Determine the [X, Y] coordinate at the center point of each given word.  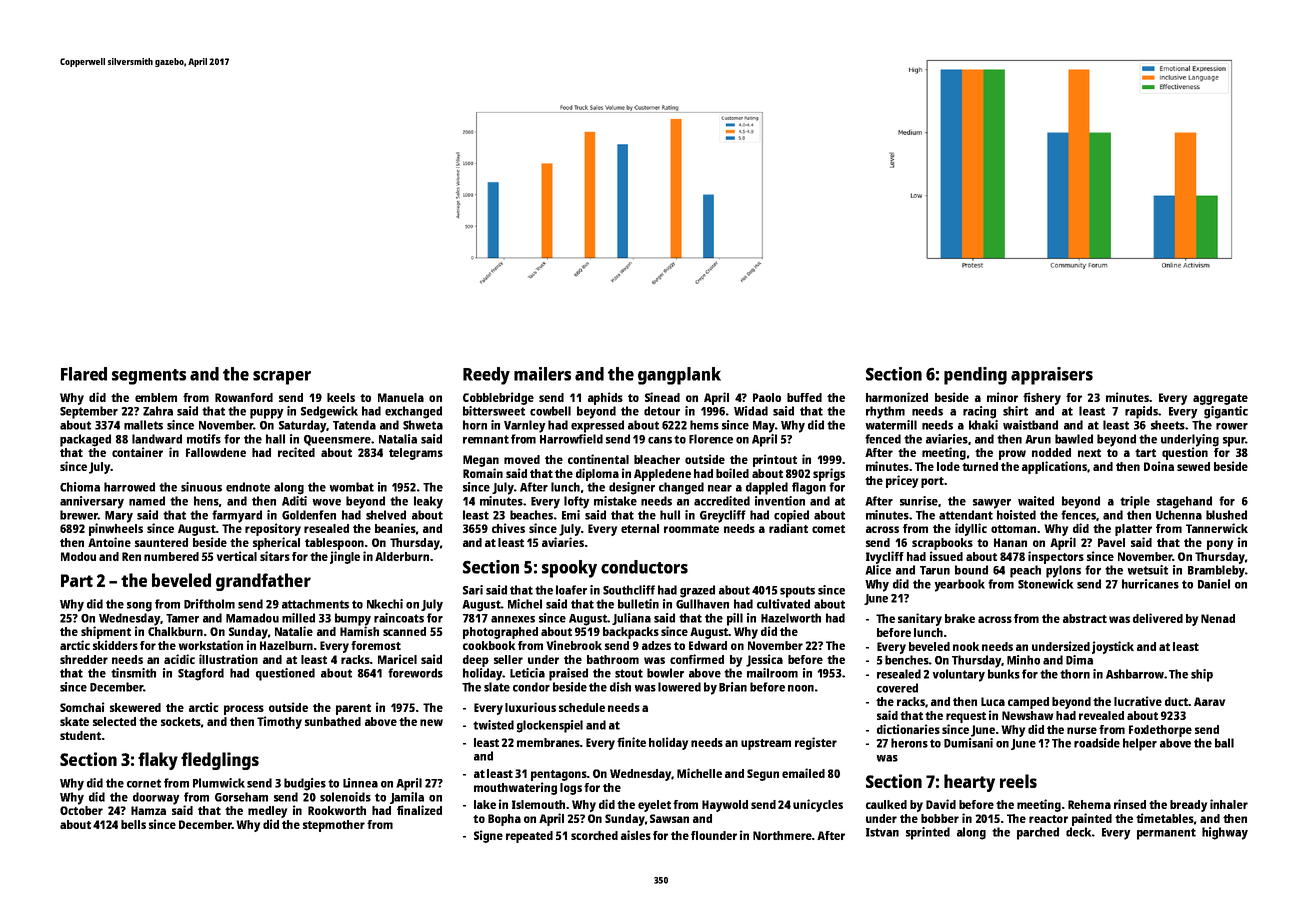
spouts [797, 592]
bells [133, 824]
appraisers [1052, 376]
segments [149, 377]
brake [960, 618]
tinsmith [133, 673]
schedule [582, 707]
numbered [171, 556]
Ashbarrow [1135, 674]
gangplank [679, 376]
